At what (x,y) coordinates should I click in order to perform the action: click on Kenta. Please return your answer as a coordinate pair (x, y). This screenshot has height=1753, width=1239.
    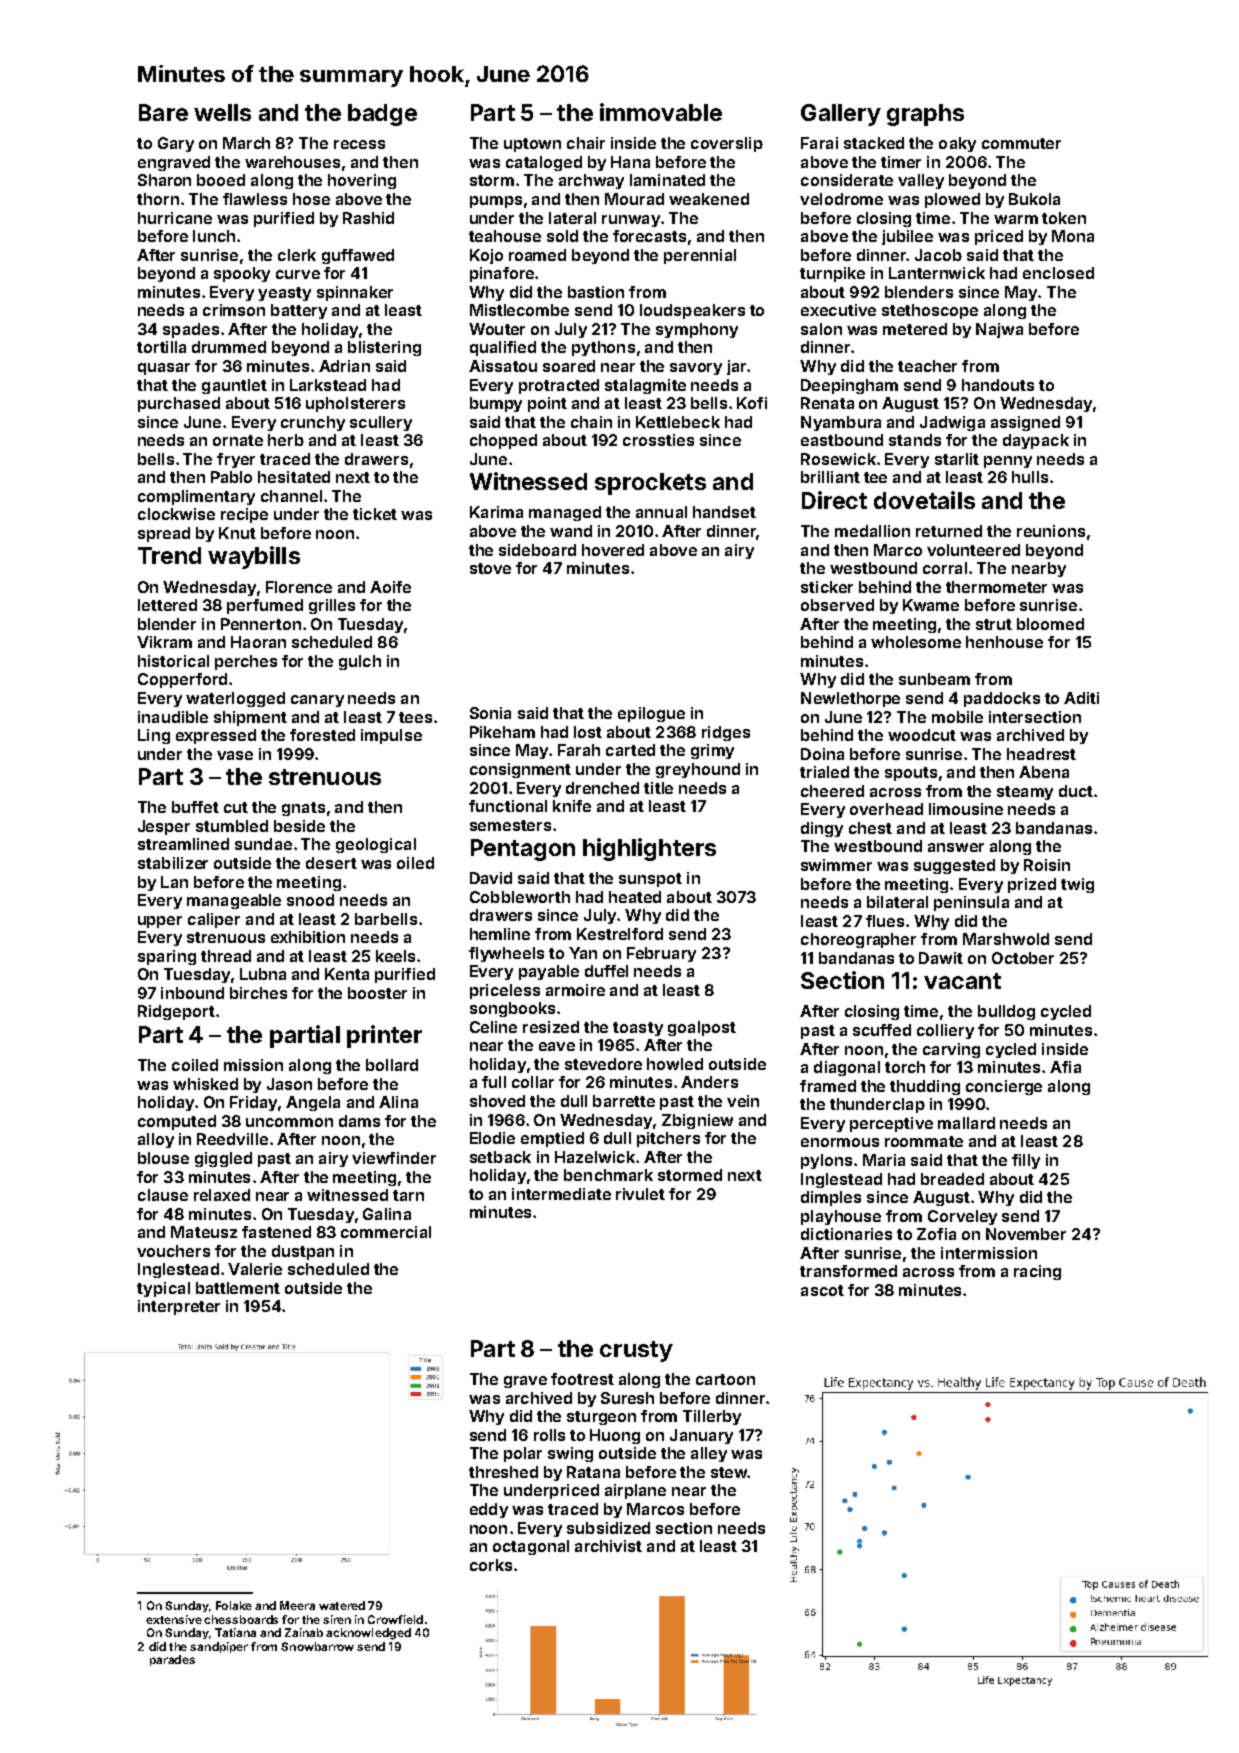
    Looking at the image, I should click on (347, 974).
